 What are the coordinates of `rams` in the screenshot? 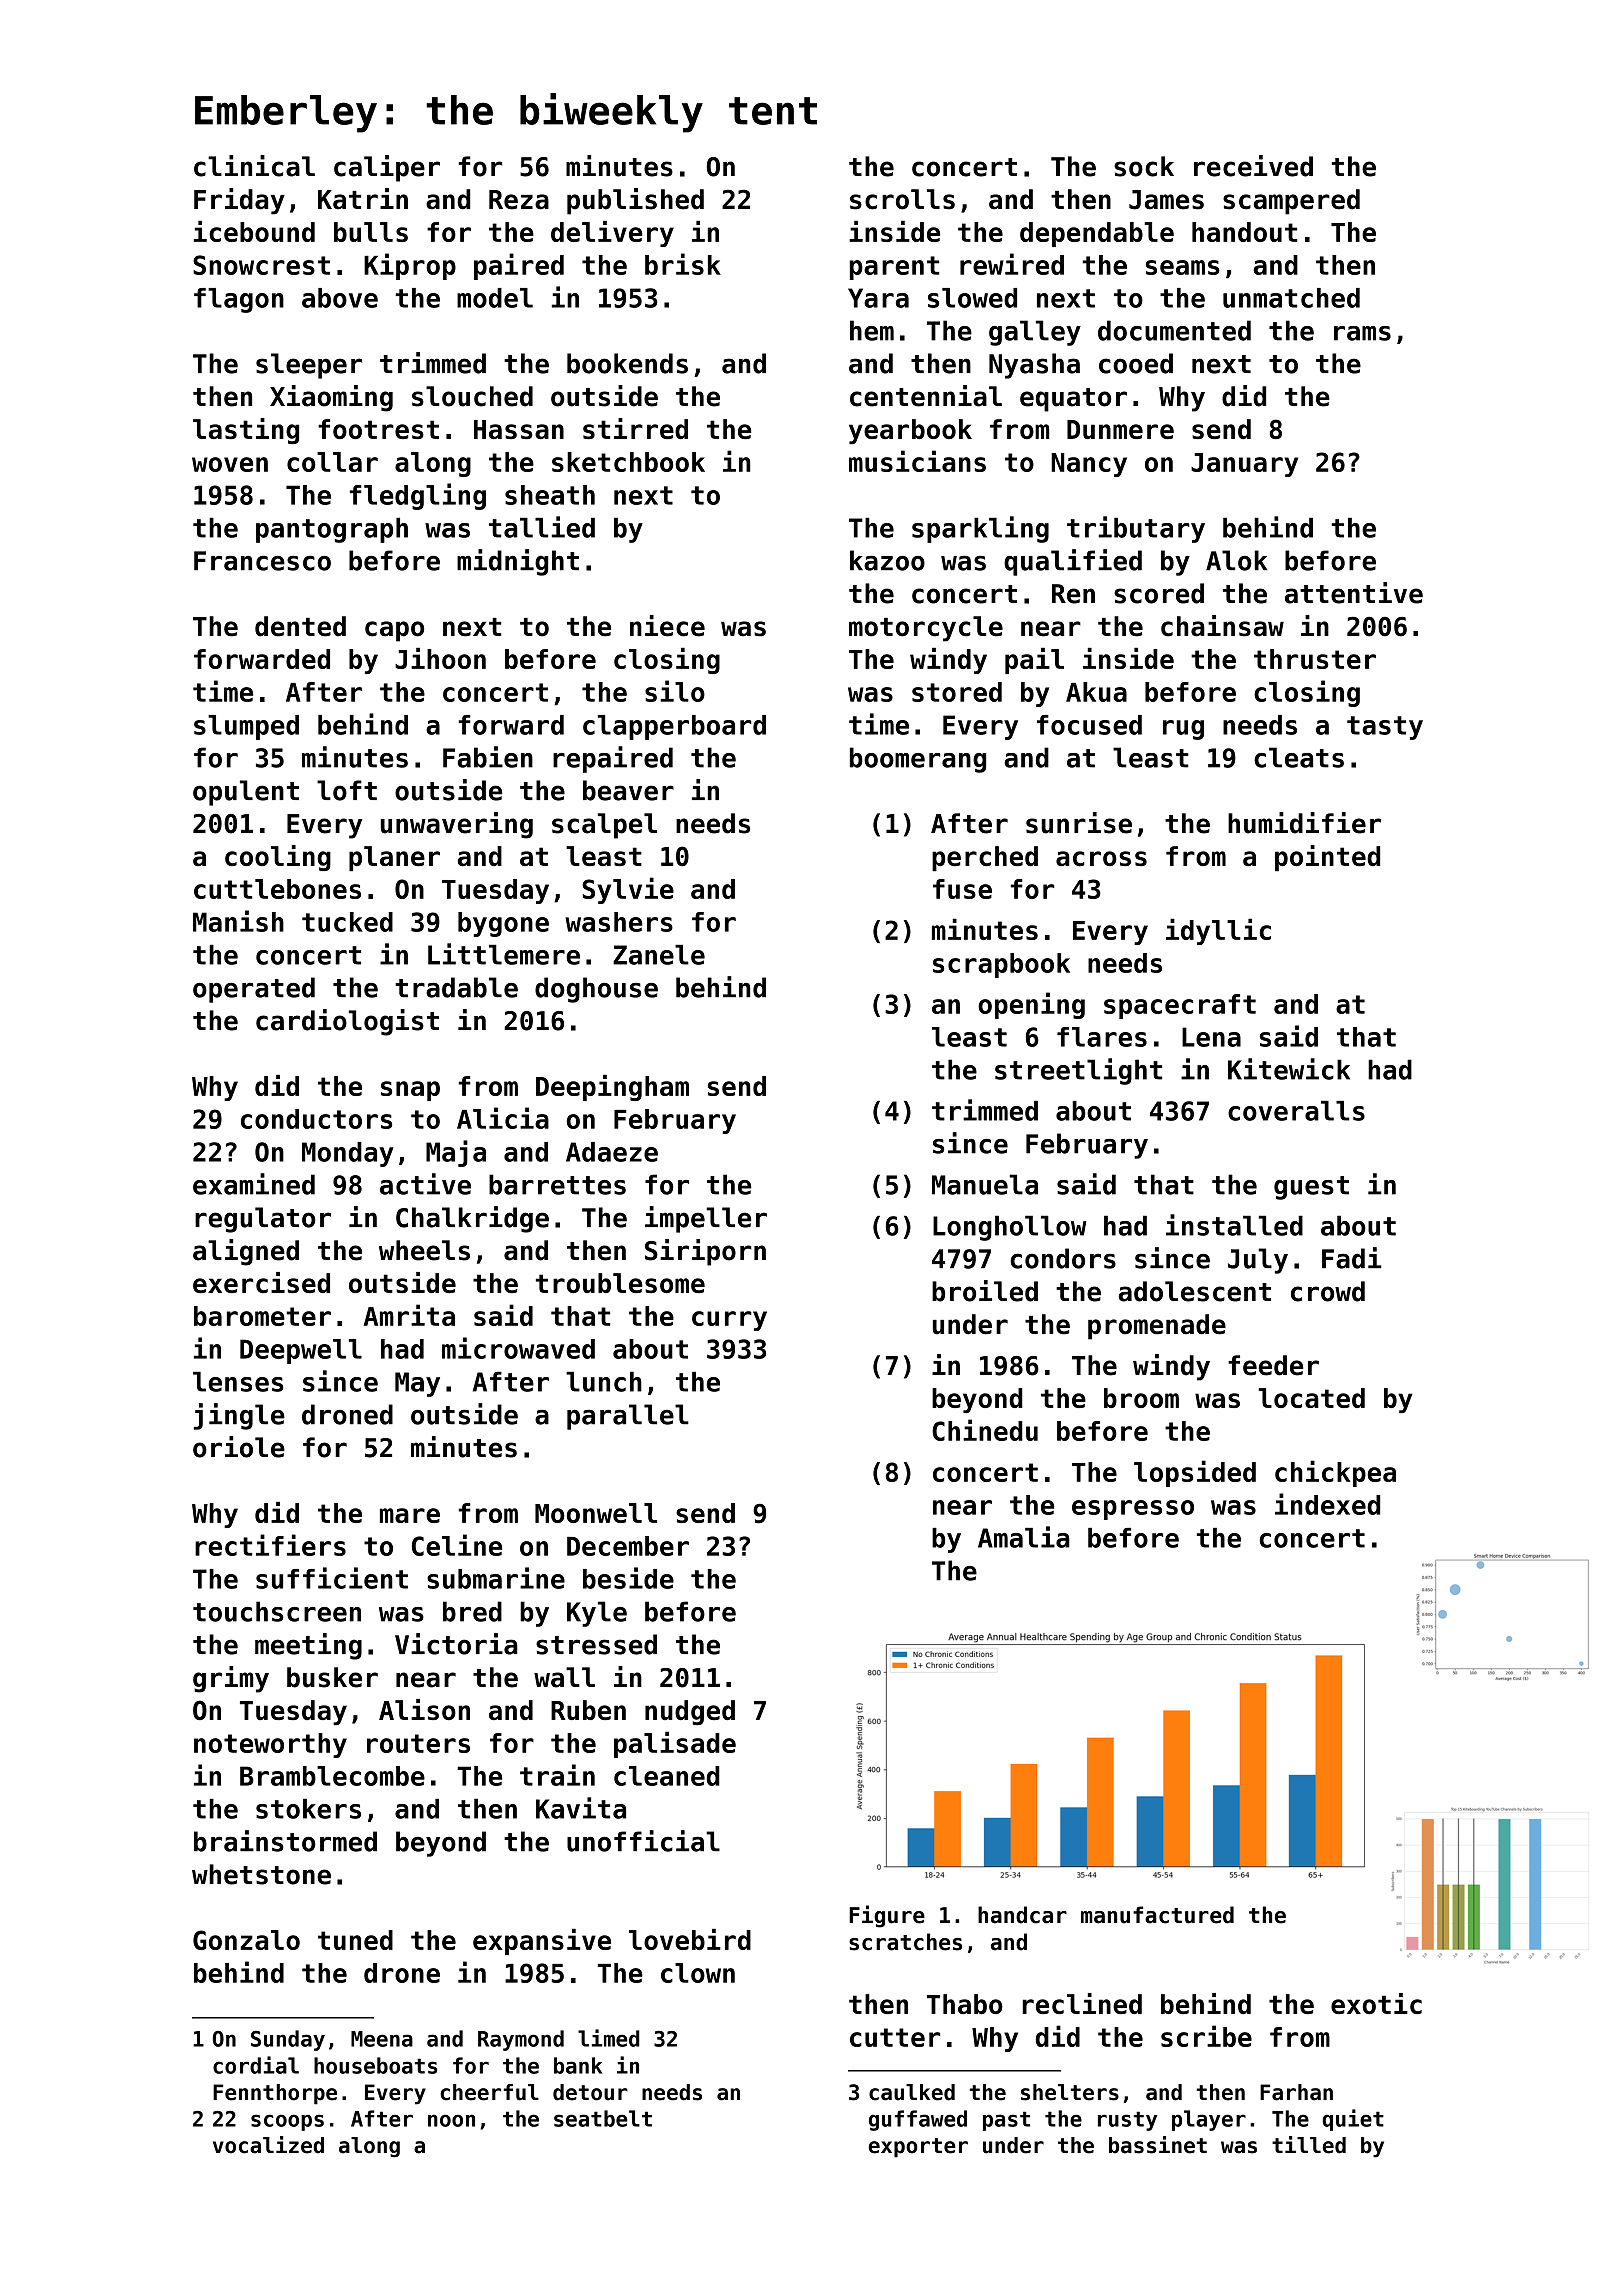 It's located at (1362, 333).
